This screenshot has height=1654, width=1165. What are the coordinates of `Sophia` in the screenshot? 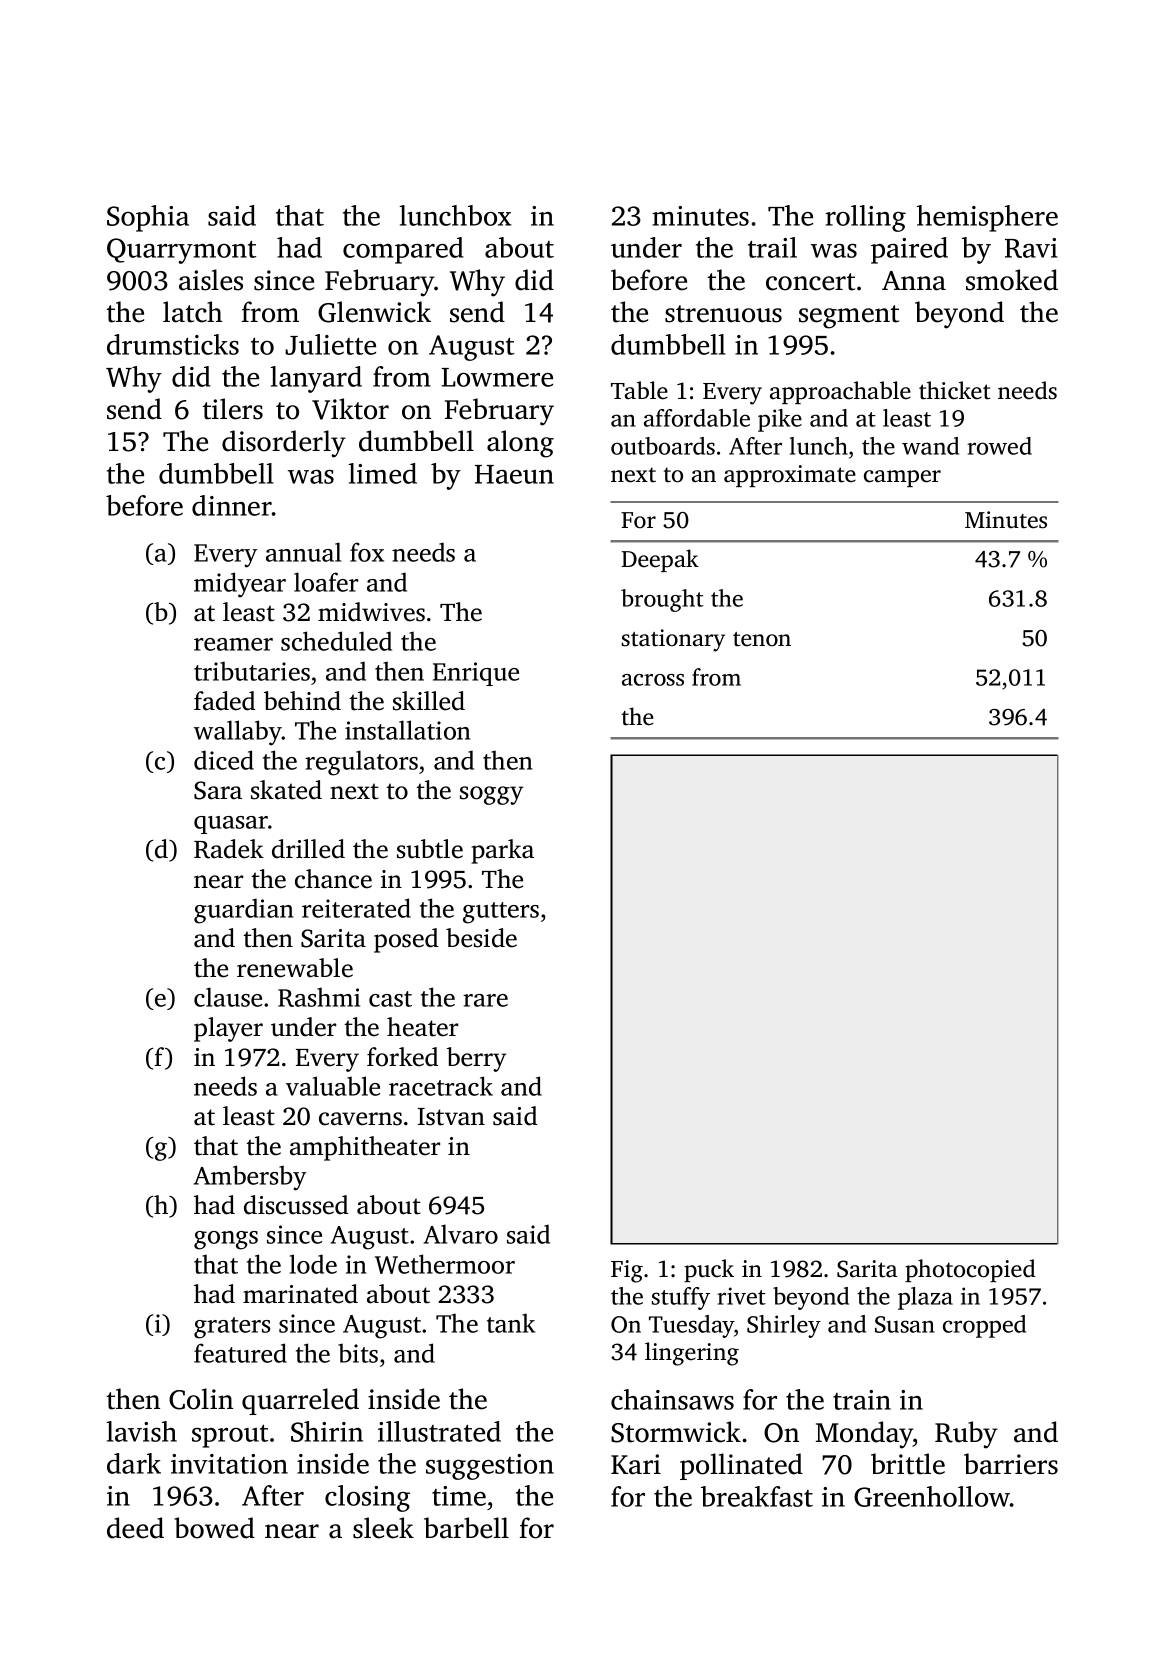 It's located at (148, 218).
